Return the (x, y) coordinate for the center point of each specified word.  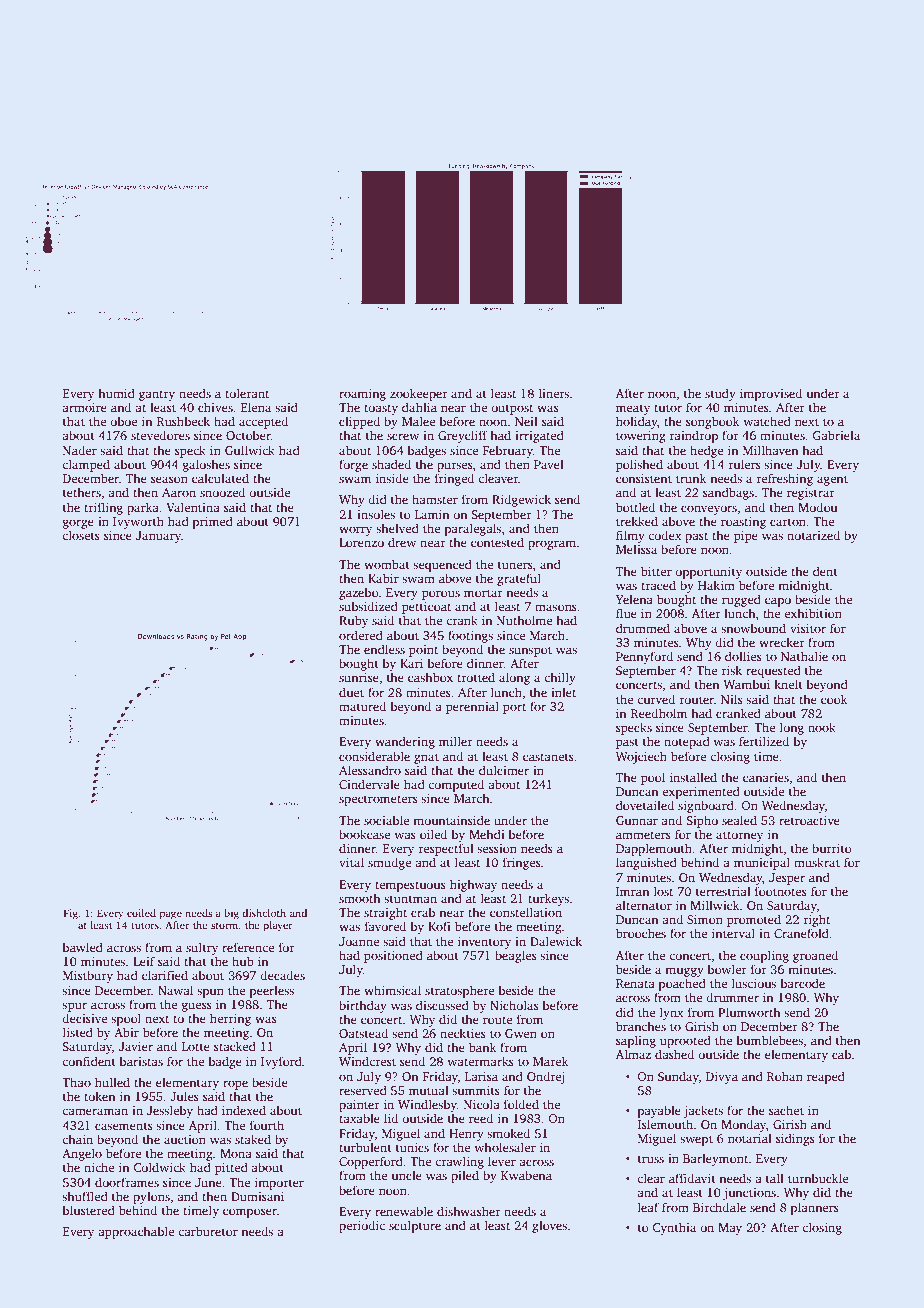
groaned (815, 956)
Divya (722, 1078)
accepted (263, 422)
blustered (89, 1210)
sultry (202, 948)
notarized (813, 535)
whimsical (392, 990)
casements (124, 1126)
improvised (771, 394)
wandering (405, 742)
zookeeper (419, 394)
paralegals (473, 529)
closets (81, 535)
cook (834, 699)
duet (351, 692)
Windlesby (427, 1105)
